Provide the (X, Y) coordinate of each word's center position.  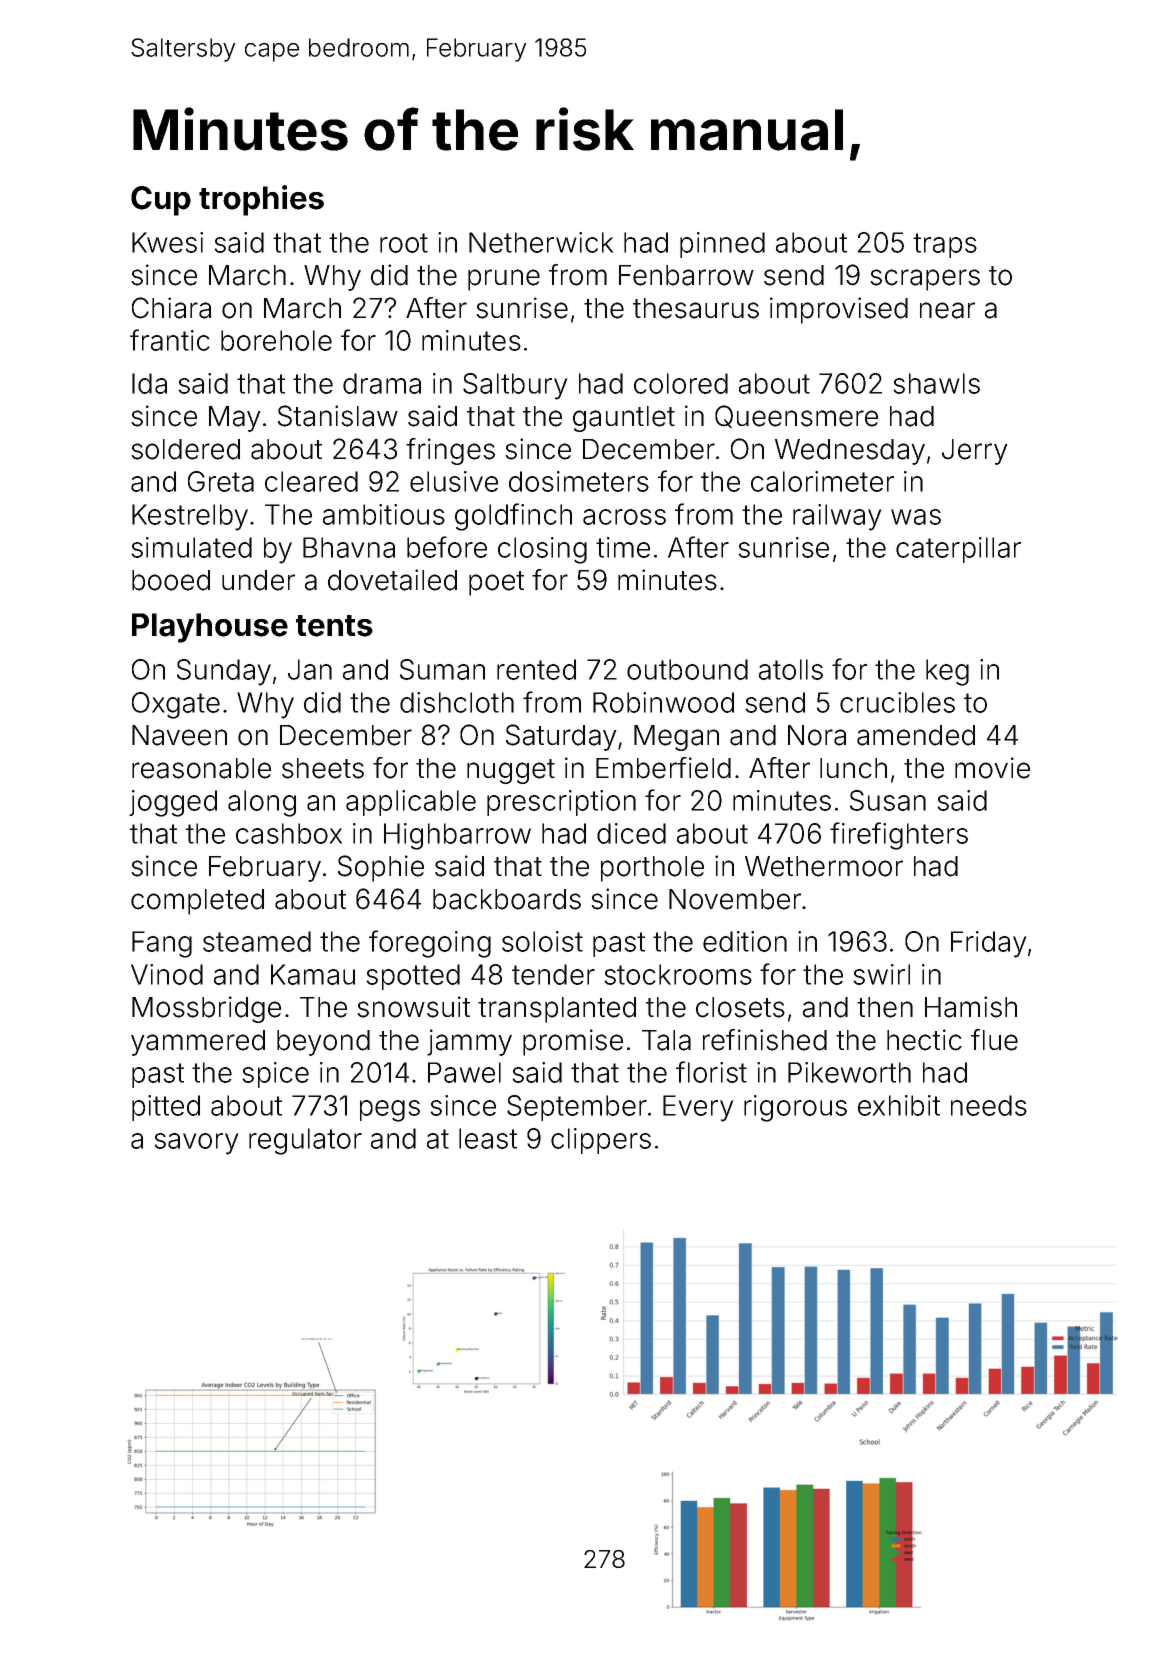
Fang (162, 944)
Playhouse (210, 628)
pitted (166, 1108)
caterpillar (958, 550)
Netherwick (541, 242)
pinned (722, 245)
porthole (652, 869)
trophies (261, 200)
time (623, 547)
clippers (601, 1141)
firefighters (899, 836)
